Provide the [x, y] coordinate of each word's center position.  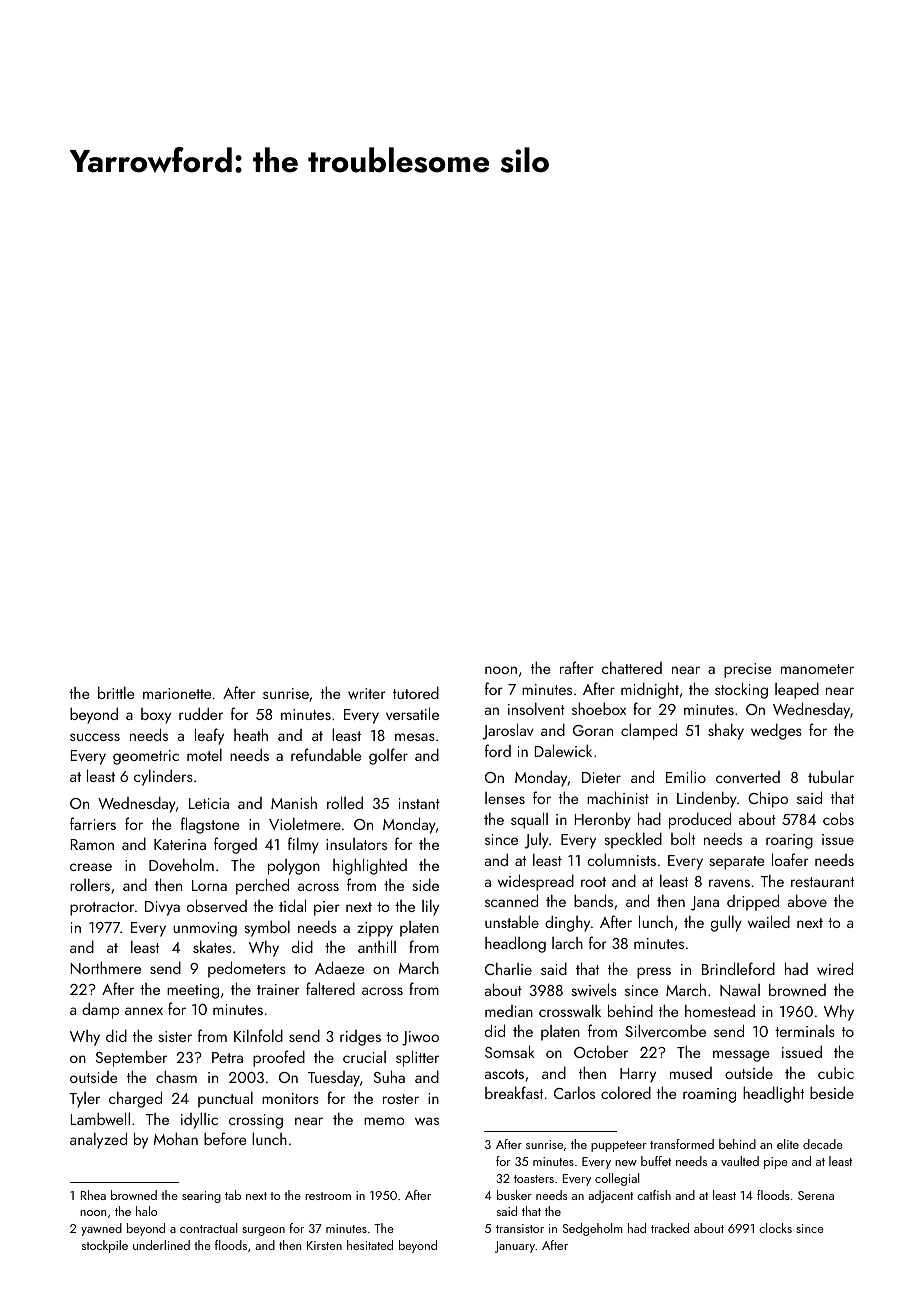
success [95, 737]
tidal [292, 905]
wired [835, 968]
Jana [705, 903]
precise [747, 670]
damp [100, 1010]
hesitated [370, 1245]
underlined [161, 1245]
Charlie [508, 969]
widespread [536, 882]
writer [367, 693]
